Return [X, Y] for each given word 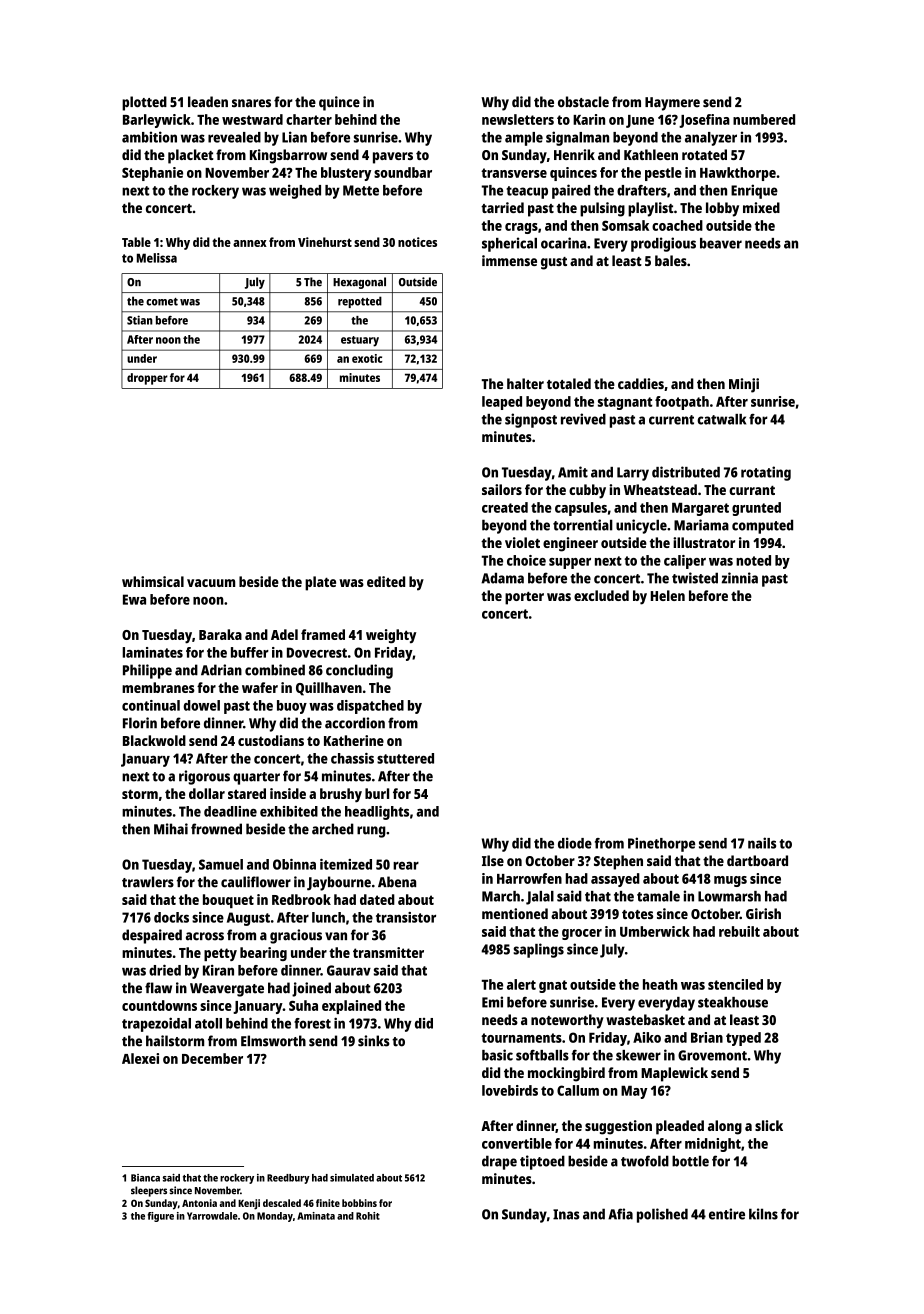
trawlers [148, 882]
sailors [502, 489]
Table [136, 242]
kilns [763, 1214]
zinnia [739, 578]
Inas [566, 1214]
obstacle [583, 102]
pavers [393, 158]
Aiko [647, 1037]
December [212, 1058]
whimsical [153, 581]
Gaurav [349, 970]
